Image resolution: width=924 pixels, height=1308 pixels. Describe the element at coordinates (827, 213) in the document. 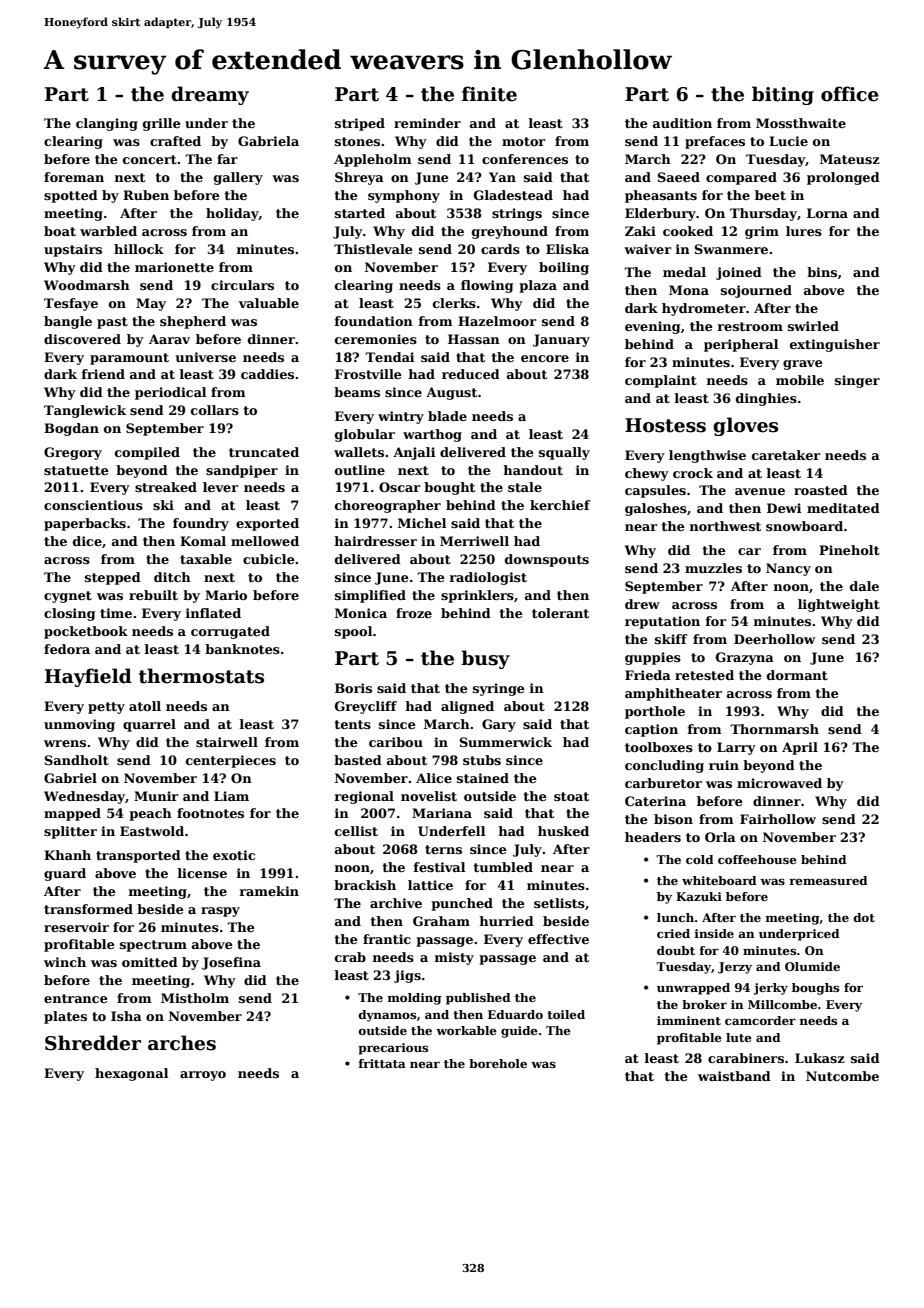

I see `Lorna` at that location.
